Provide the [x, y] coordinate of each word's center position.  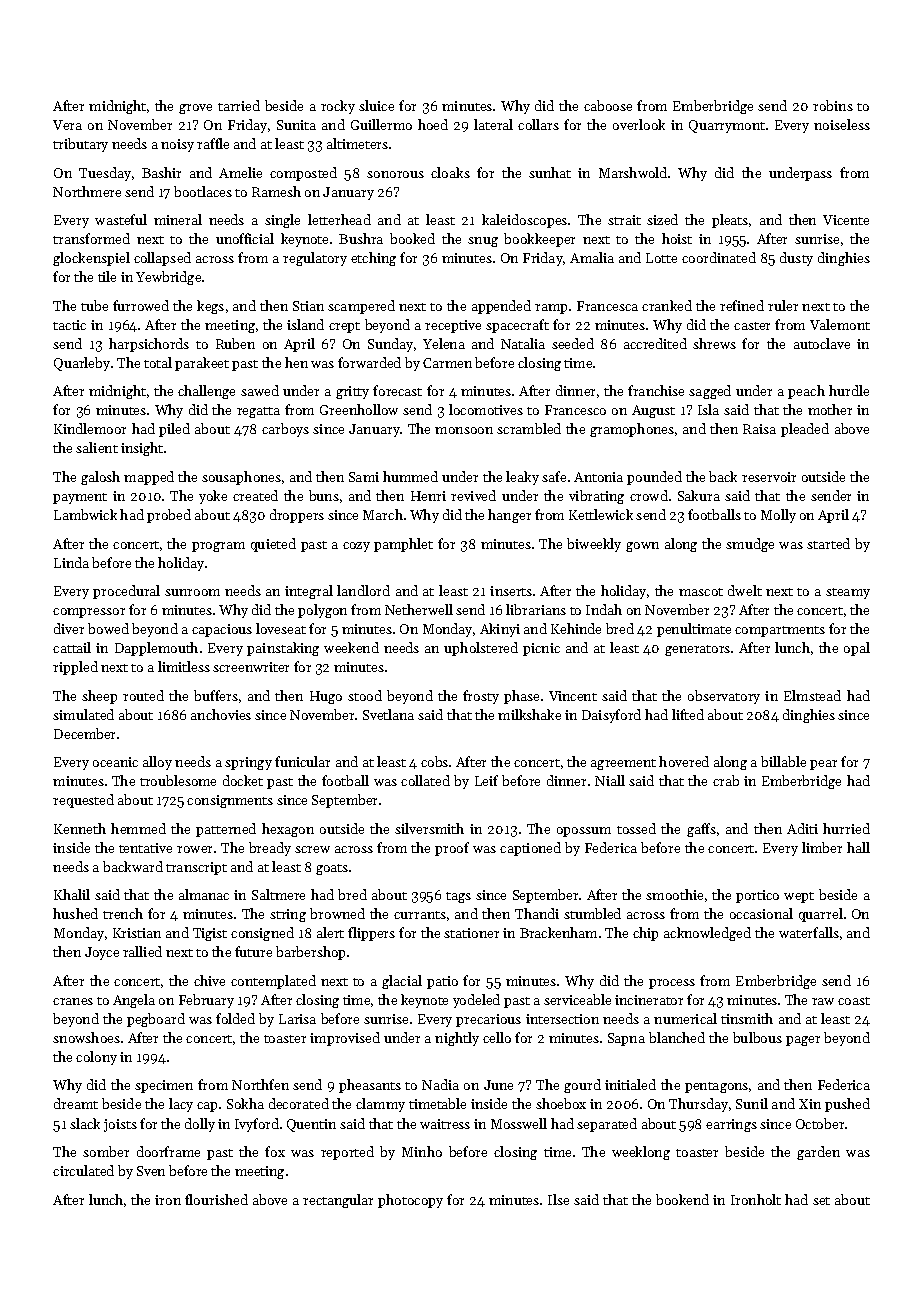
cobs [434, 761]
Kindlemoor [90, 428]
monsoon [464, 430]
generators [697, 650]
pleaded [805, 430]
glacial [402, 982]
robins [833, 105]
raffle [213, 143]
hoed [433, 124]
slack [85, 1123]
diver [69, 628]
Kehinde [576, 628]
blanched [677, 1037]
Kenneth [80, 828]
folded [235, 1018]
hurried [846, 828]
